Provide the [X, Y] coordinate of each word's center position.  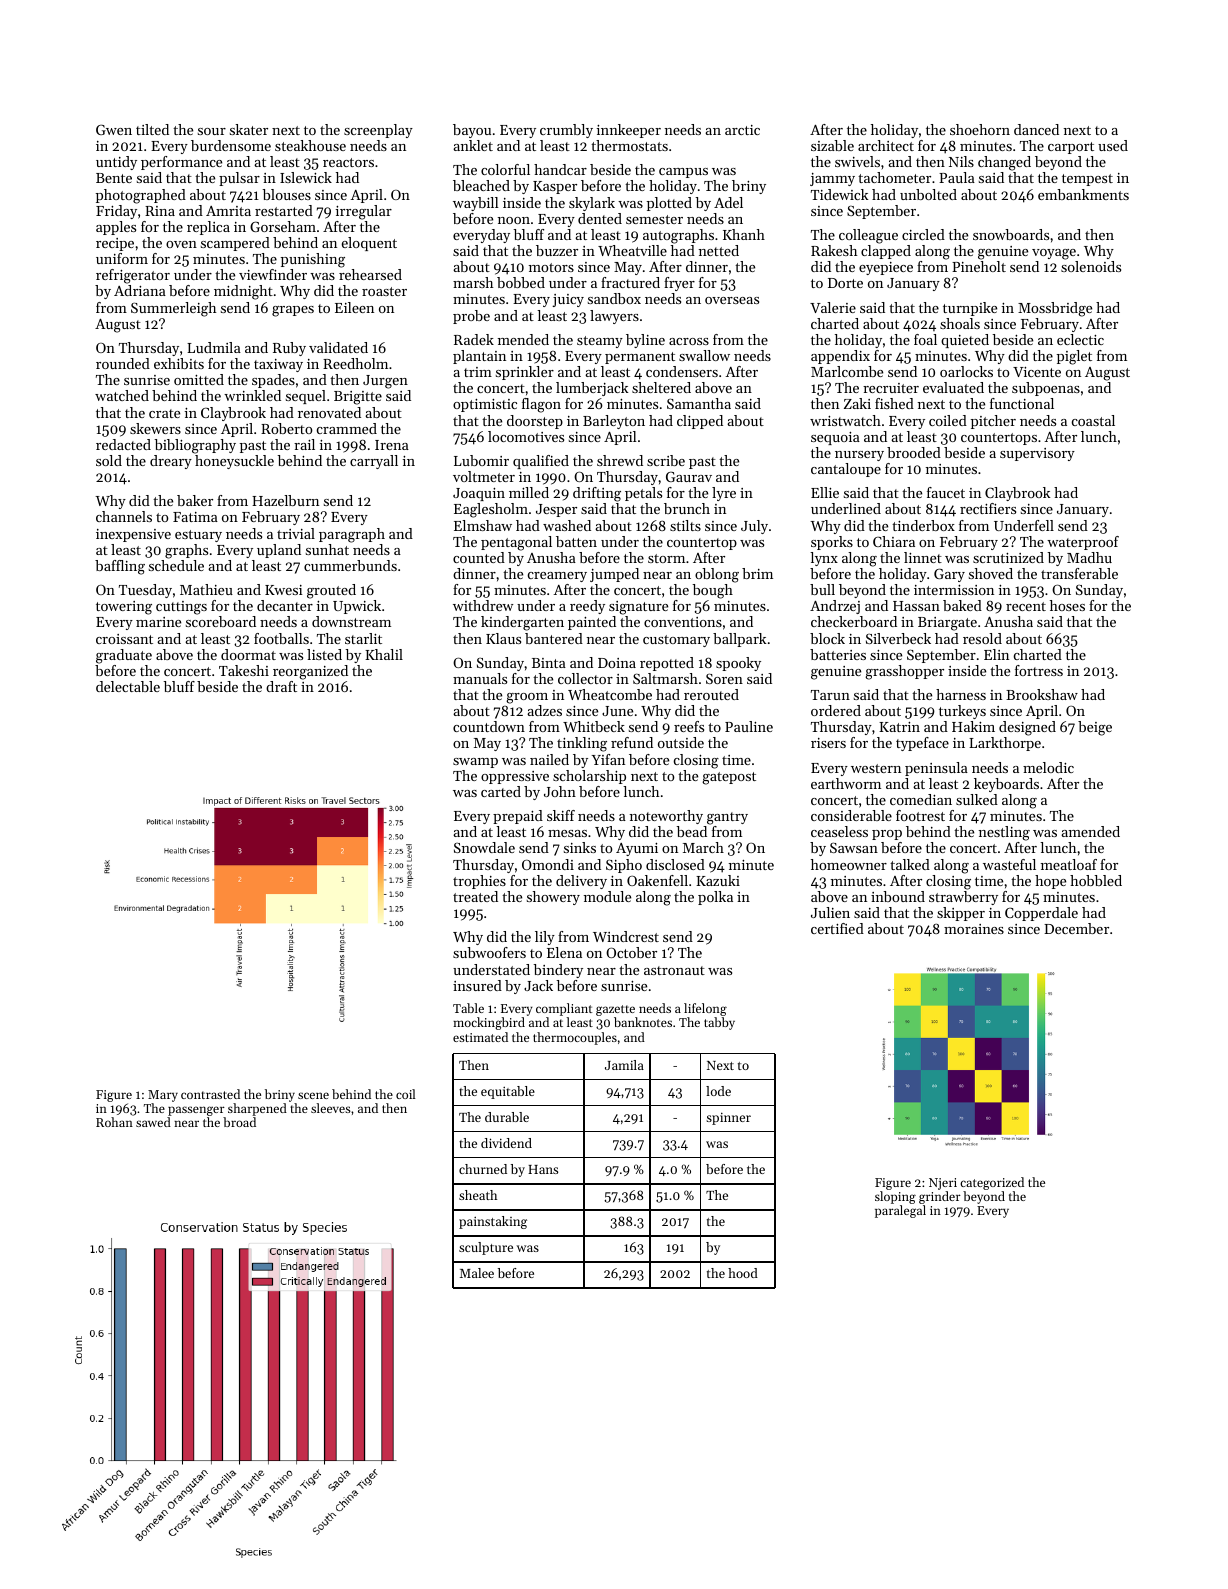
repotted [667, 664]
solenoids [1091, 266]
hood [743, 1273]
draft [281, 686]
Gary [949, 575]
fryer [679, 284]
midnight [243, 292]
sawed [153, 1122]
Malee [477, 1273]
